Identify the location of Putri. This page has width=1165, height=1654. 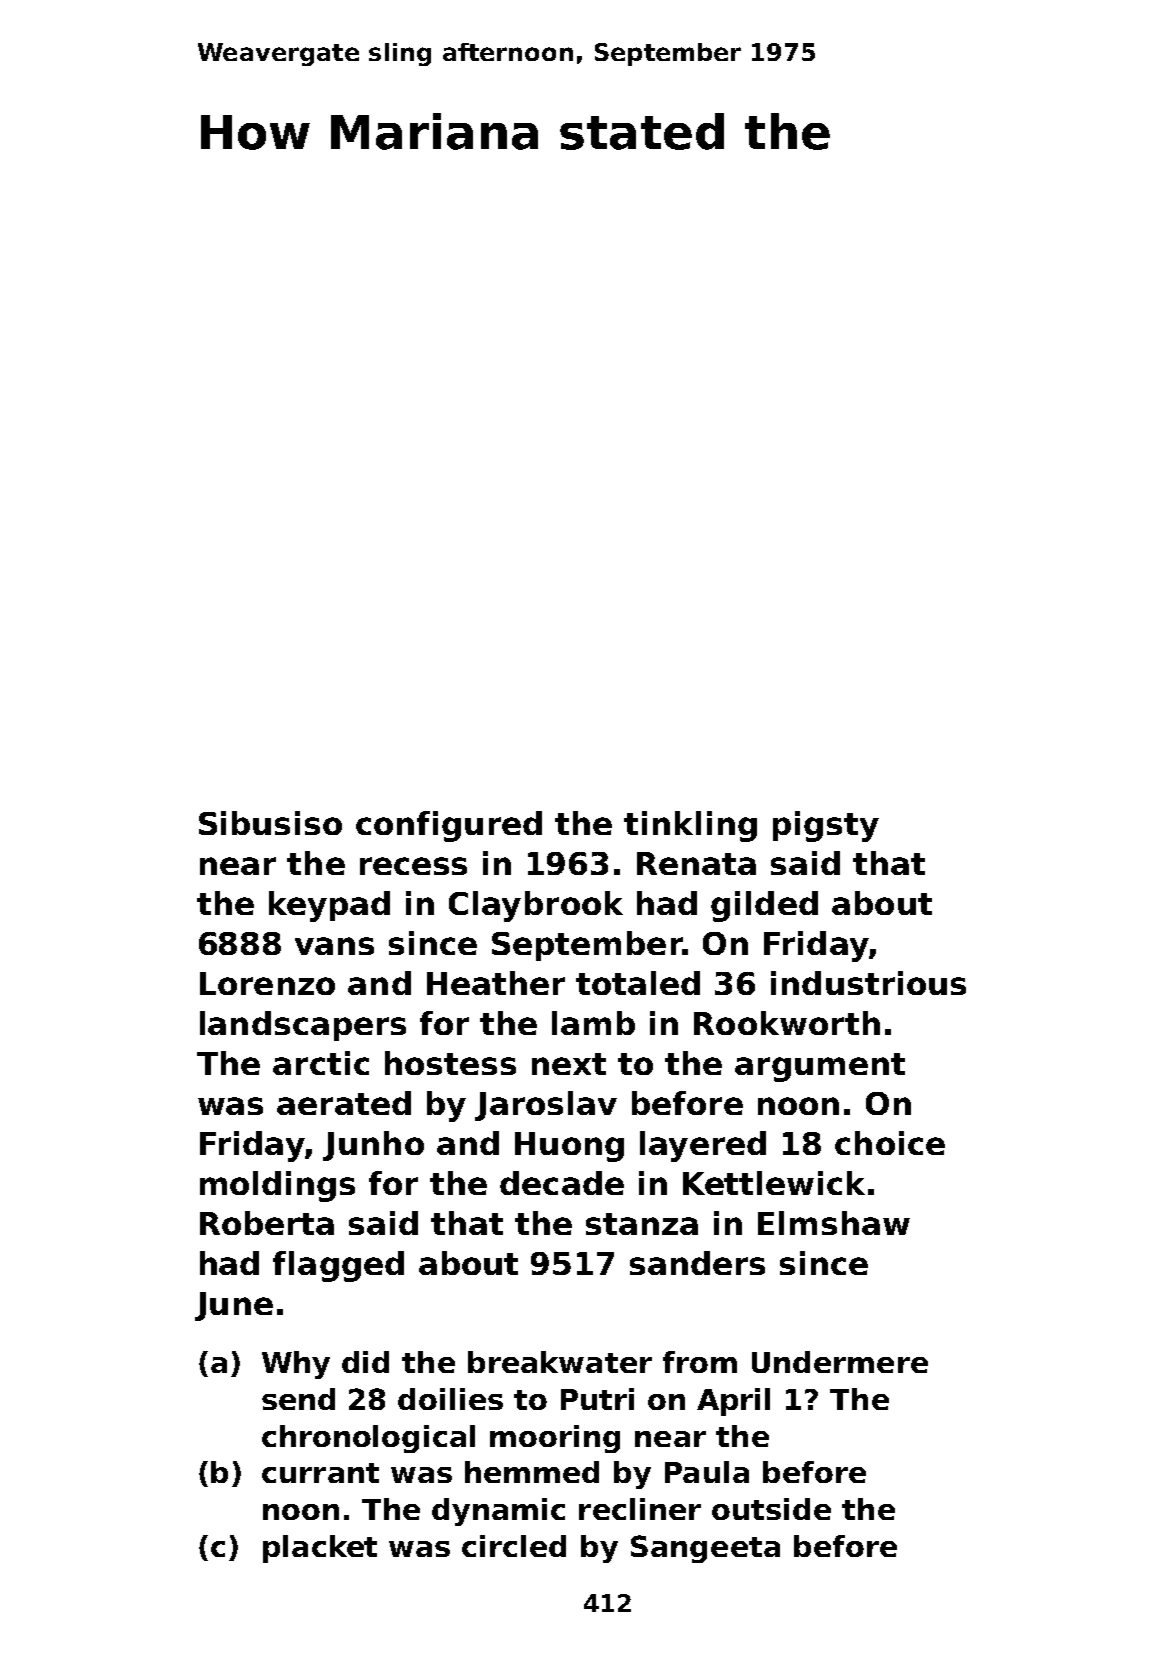
(597, 1399).
